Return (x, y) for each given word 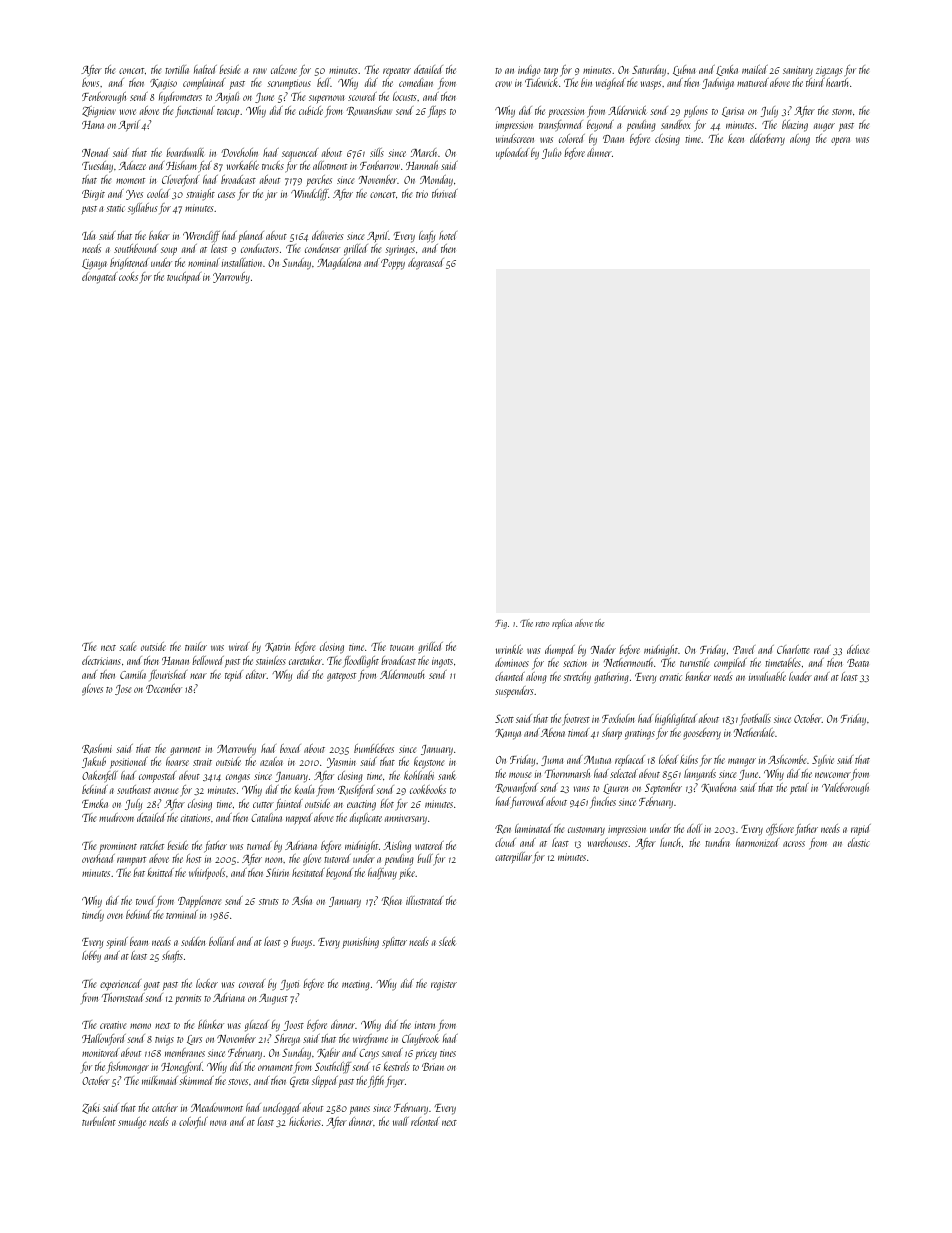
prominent (118, 847)
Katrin (277, 647)
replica (562, 624)
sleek (447, 941)
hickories (305, 1121)
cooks (128, 276)
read (822, 649)
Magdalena (339, 264)
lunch (670, 842)
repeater (397, 72)
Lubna (684, 70)
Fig (501, 624)
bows (90, 82)
